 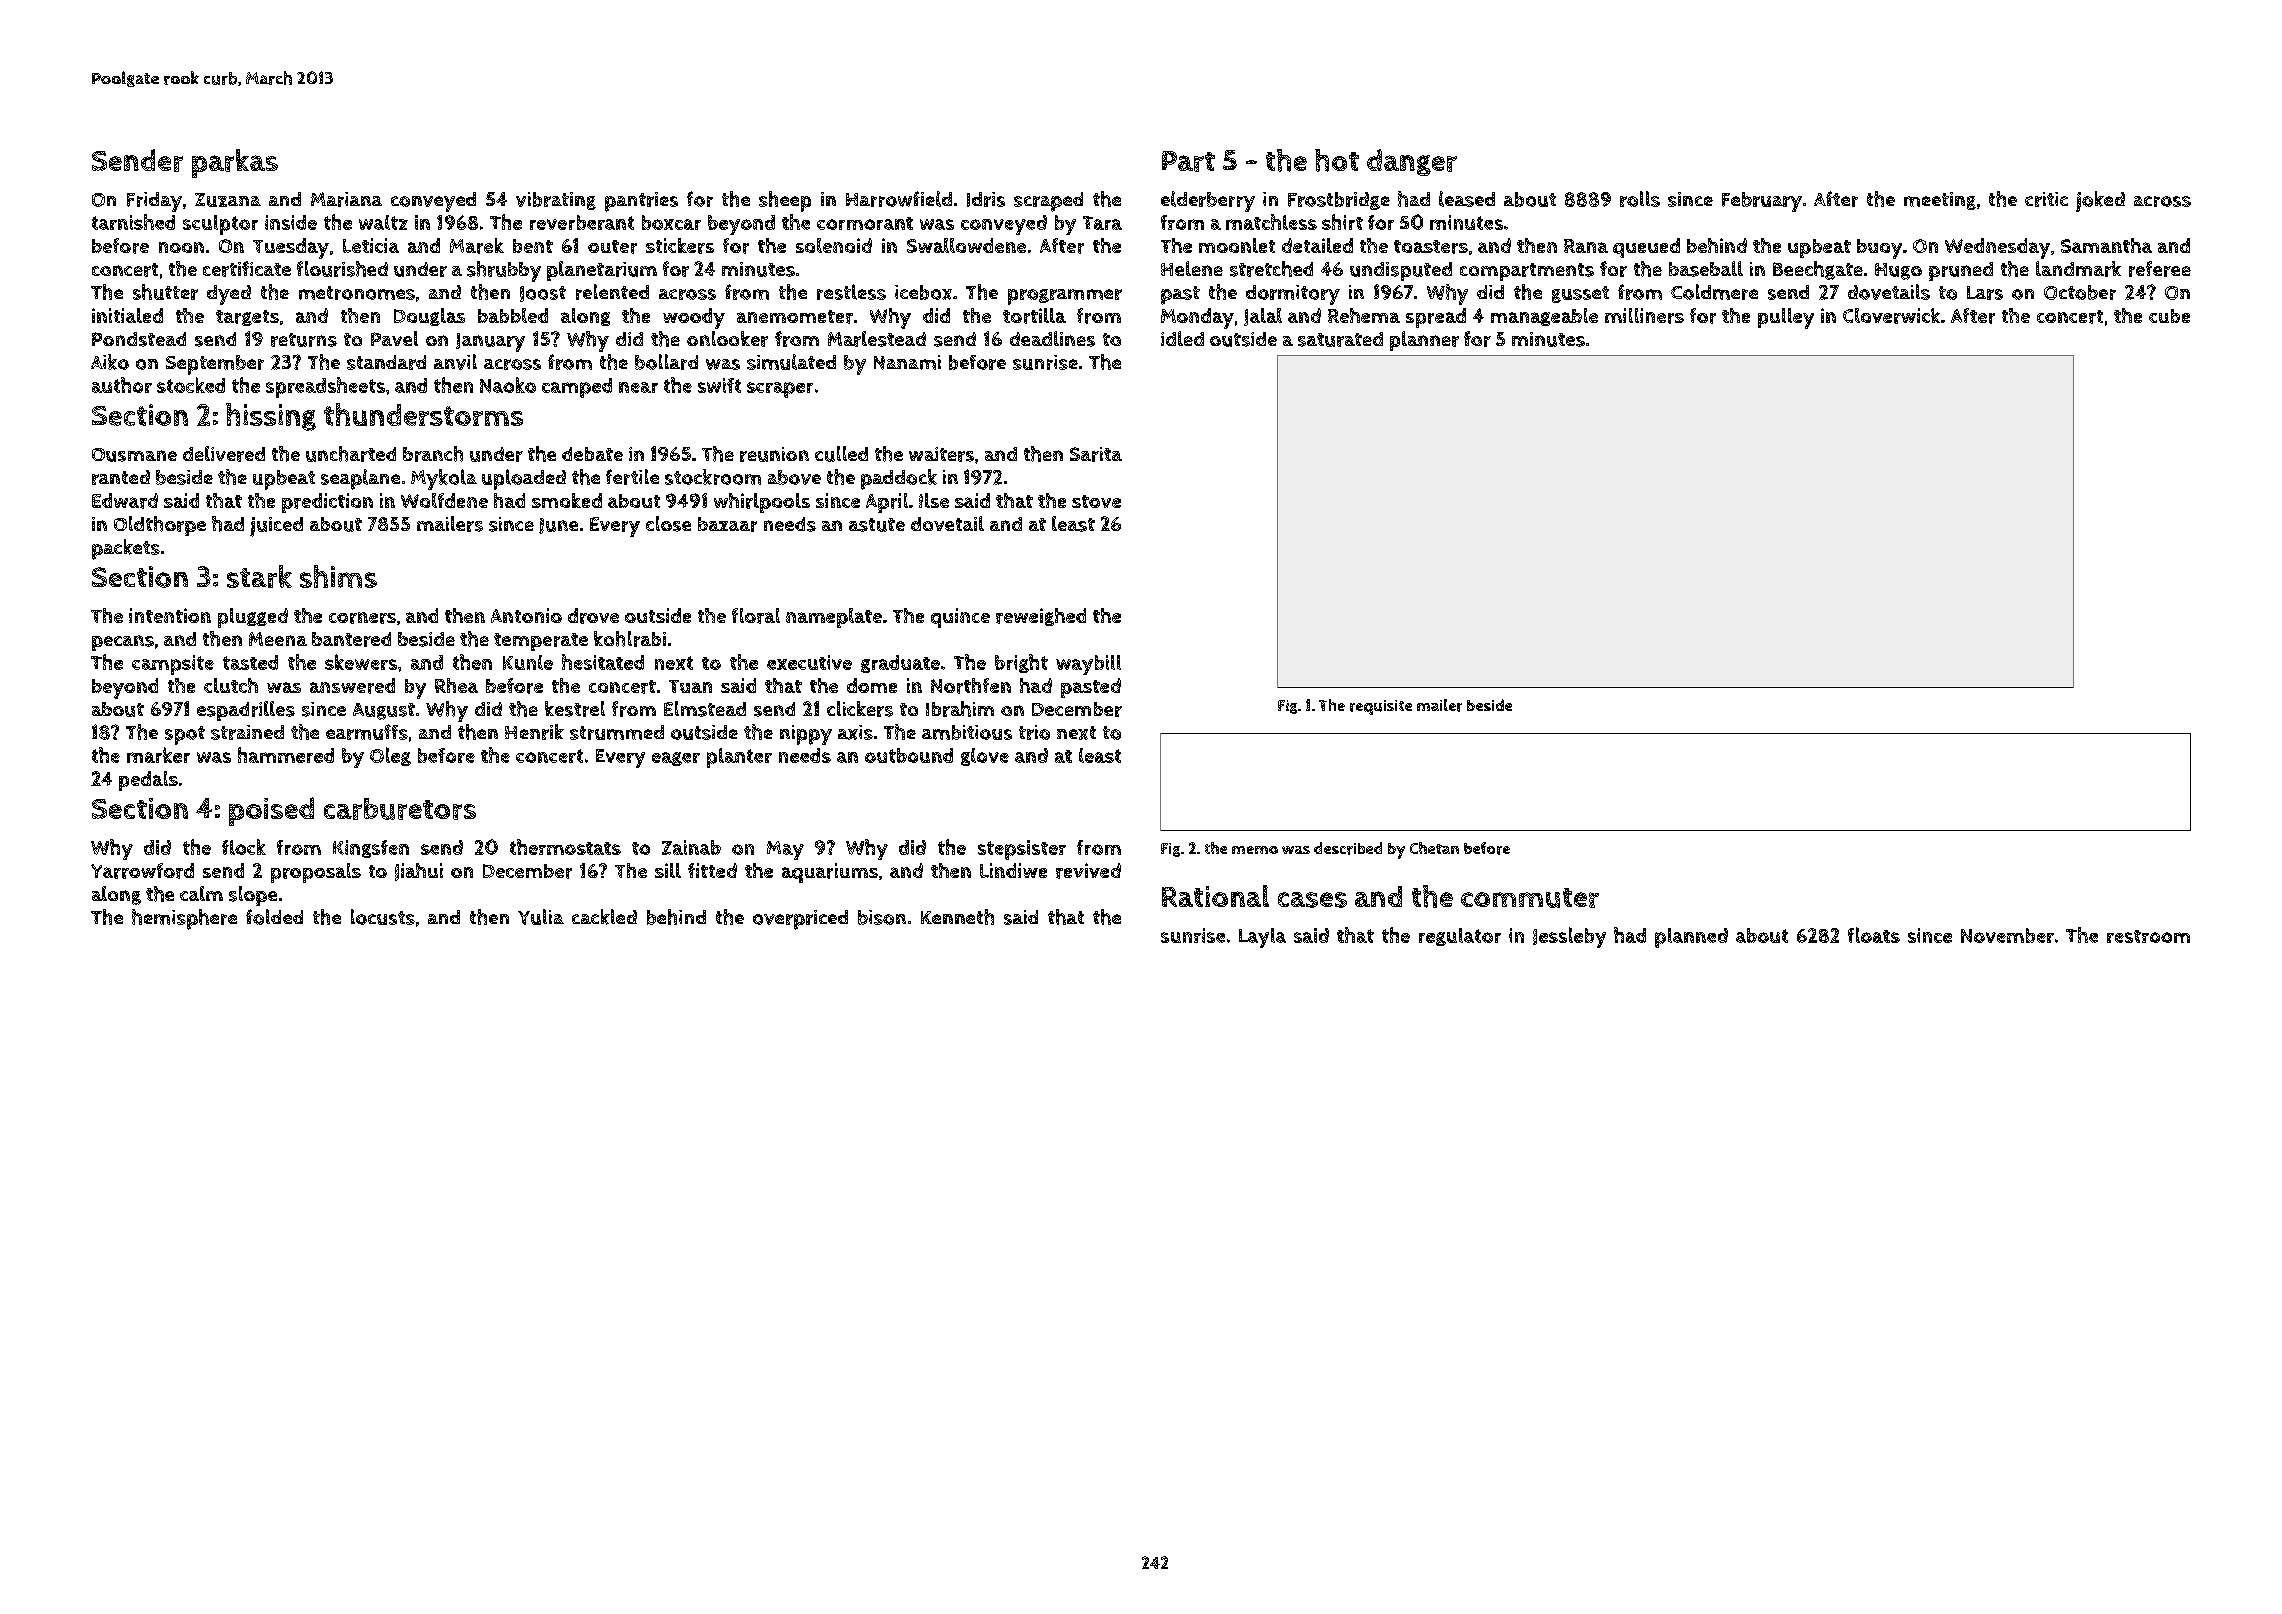 What do you see at coordinates (960, 618) in the page?
I see `quince` at bounding box center [960, 618].
